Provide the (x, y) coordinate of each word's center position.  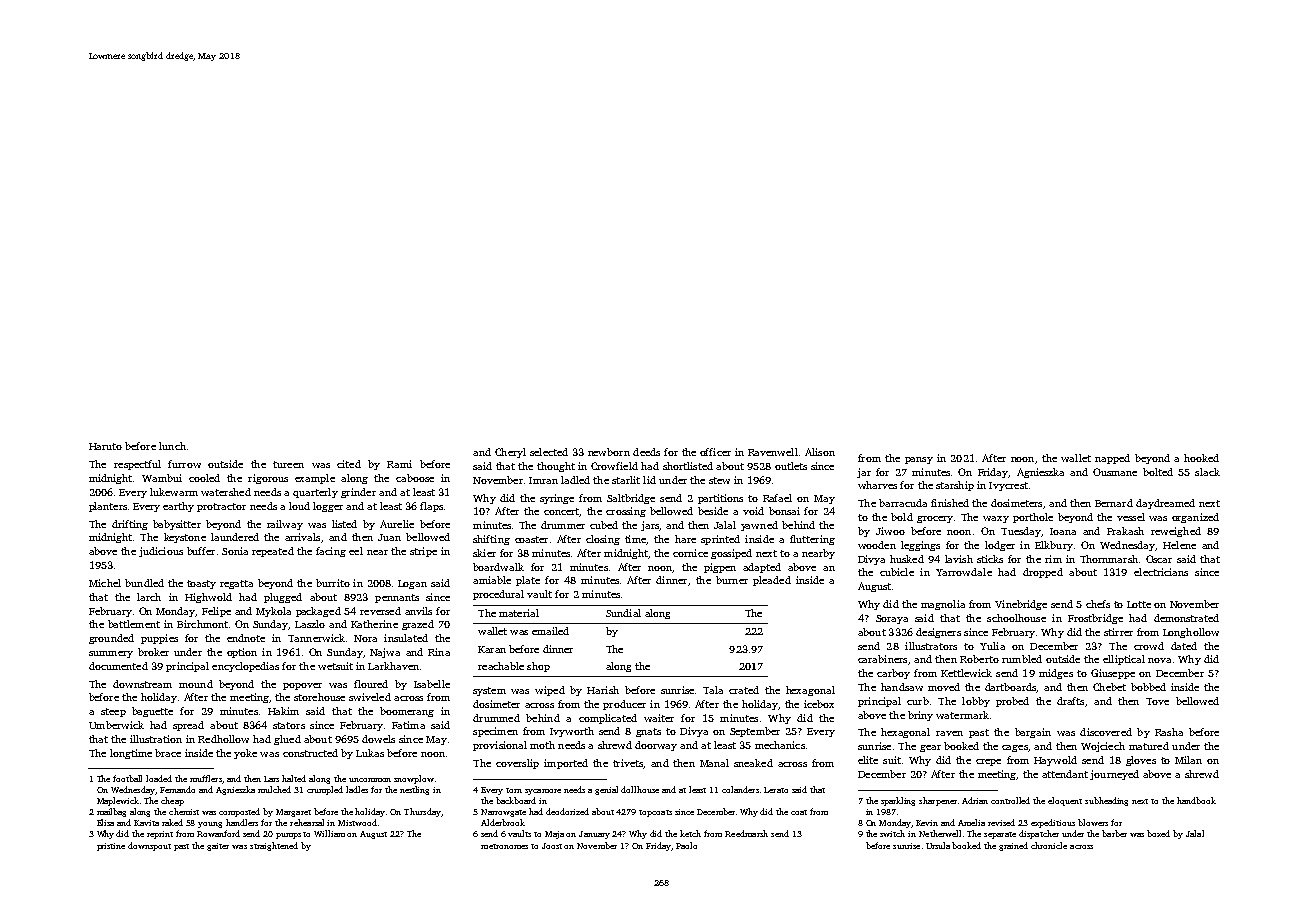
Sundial (623, 613)
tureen (288, 464)
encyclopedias (245, 667)
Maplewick (118, 801)
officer (715, 452)
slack (1207, 472)
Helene (1179, 545)
